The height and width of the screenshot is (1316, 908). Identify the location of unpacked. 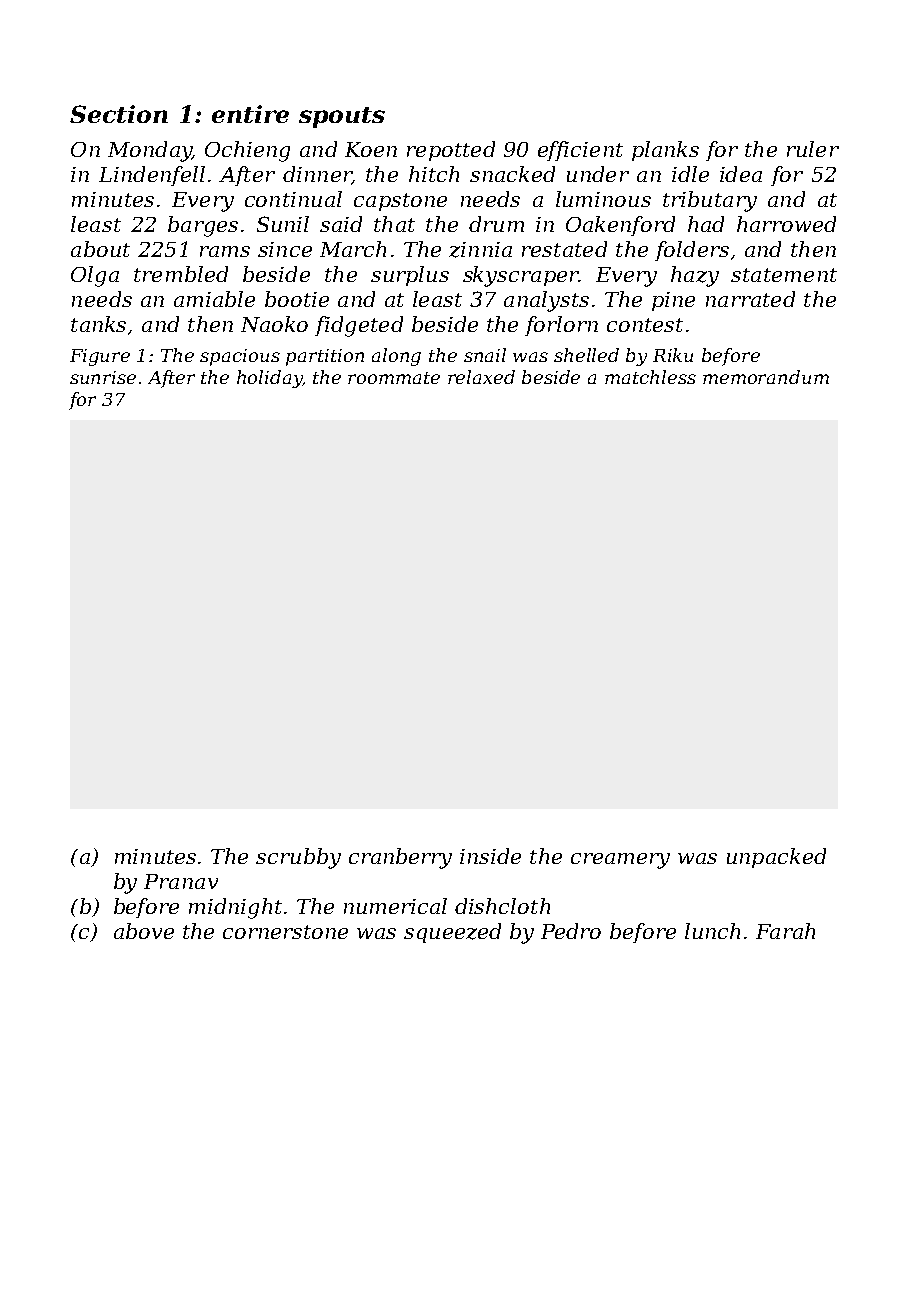
(776, 858).
